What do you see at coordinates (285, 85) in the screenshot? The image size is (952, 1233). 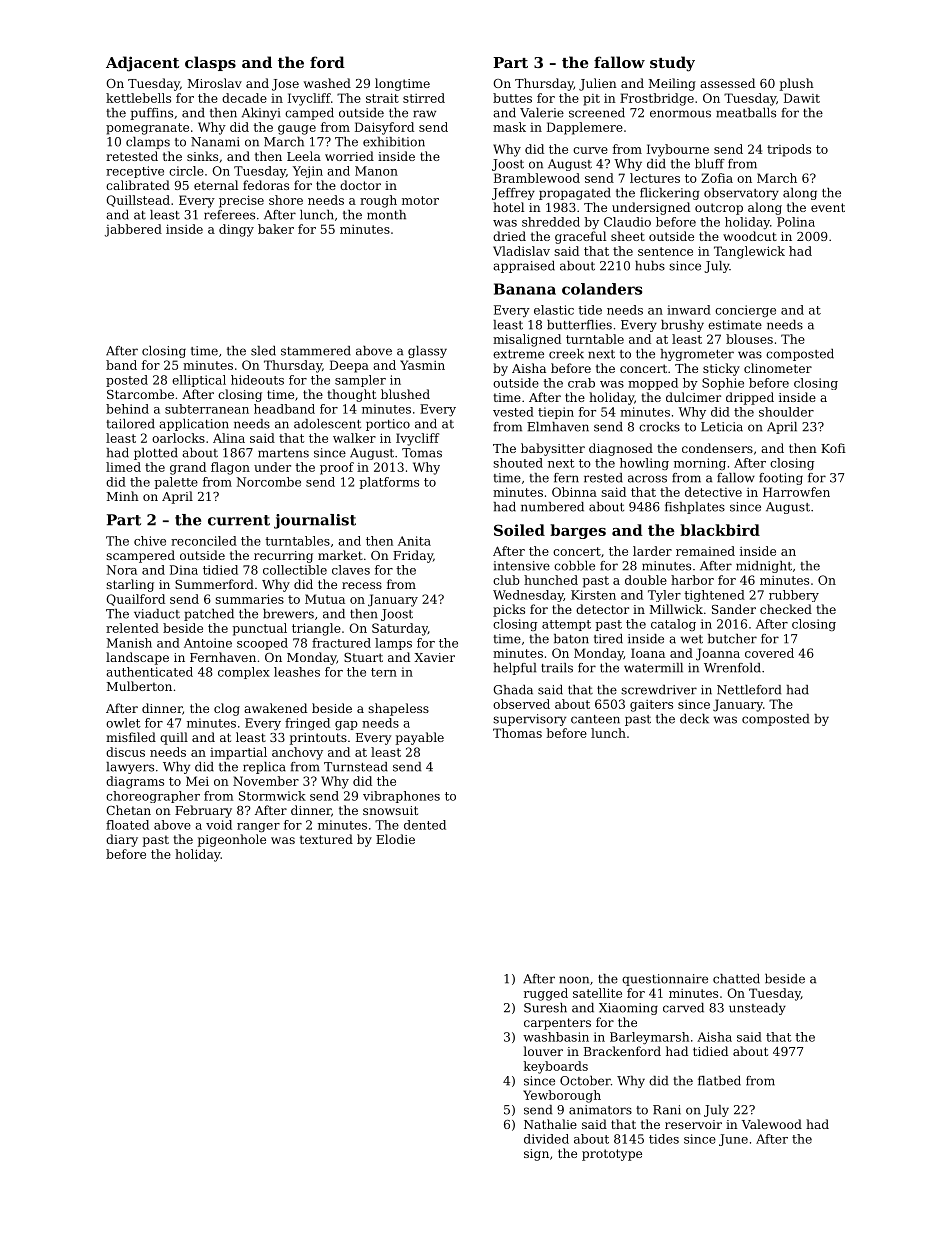 I see `Jose` at bounding box center [285, 85].
